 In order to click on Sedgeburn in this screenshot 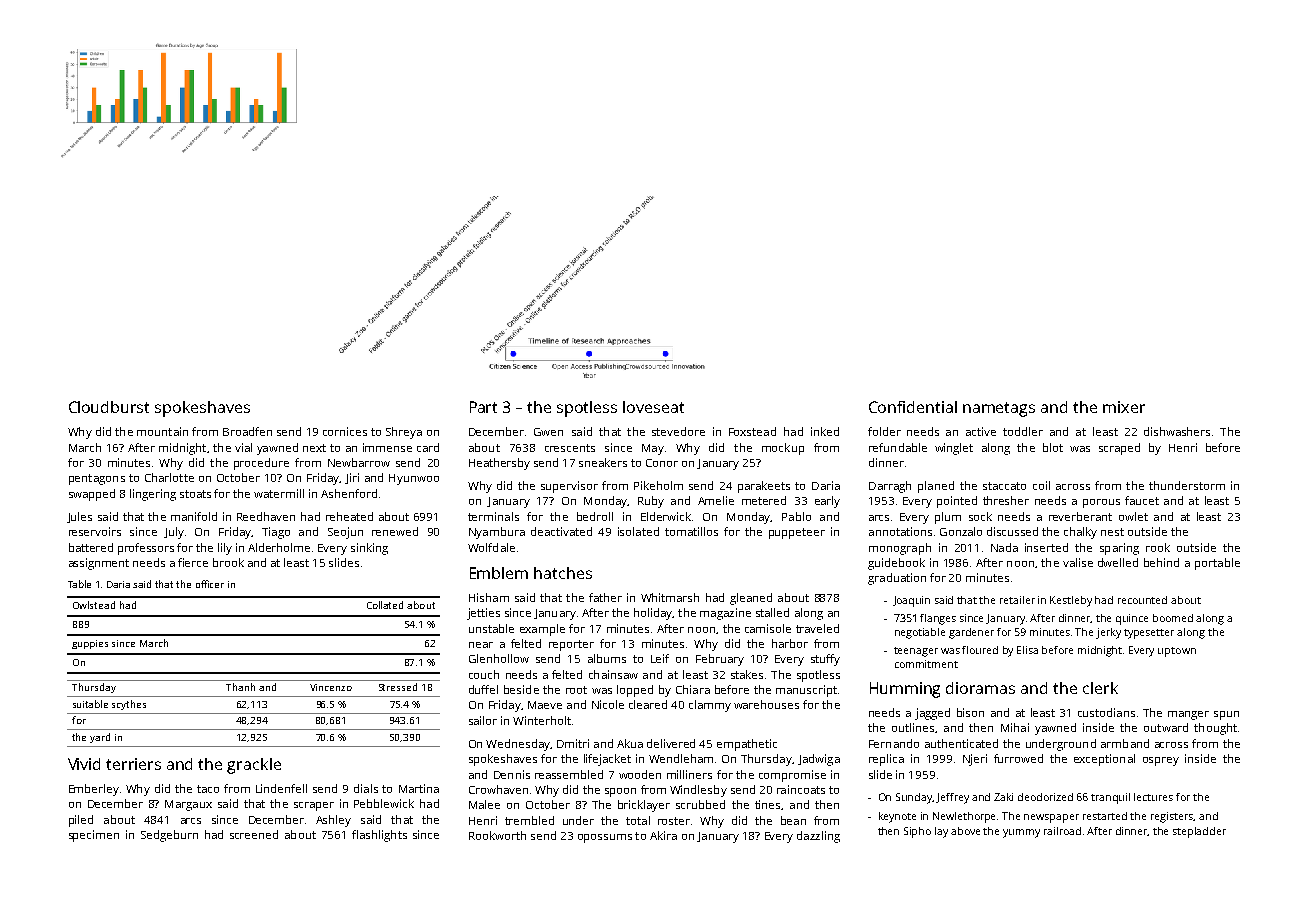, I will do `click(169, 836)`.
